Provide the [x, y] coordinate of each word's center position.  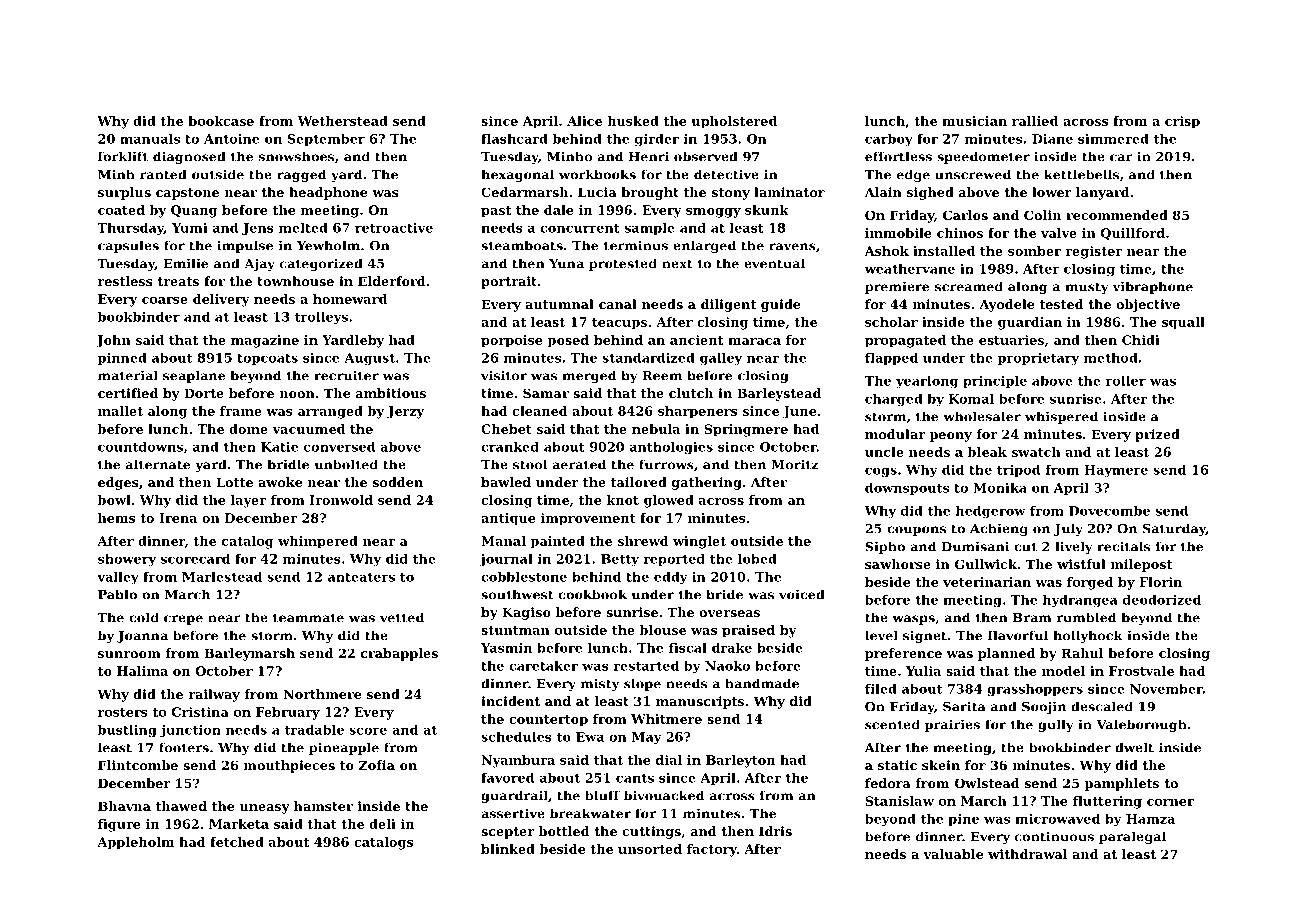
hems [116, 518]
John [113, 341]
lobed [757, 559]
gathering [707, 483]
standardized [648, 358]
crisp [1182, 122]
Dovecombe [1109, 511]
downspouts [907, 489]
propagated [905, 341]
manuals [150, 139]
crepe [183, 620]
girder [657, 140]
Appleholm [135, 843]
